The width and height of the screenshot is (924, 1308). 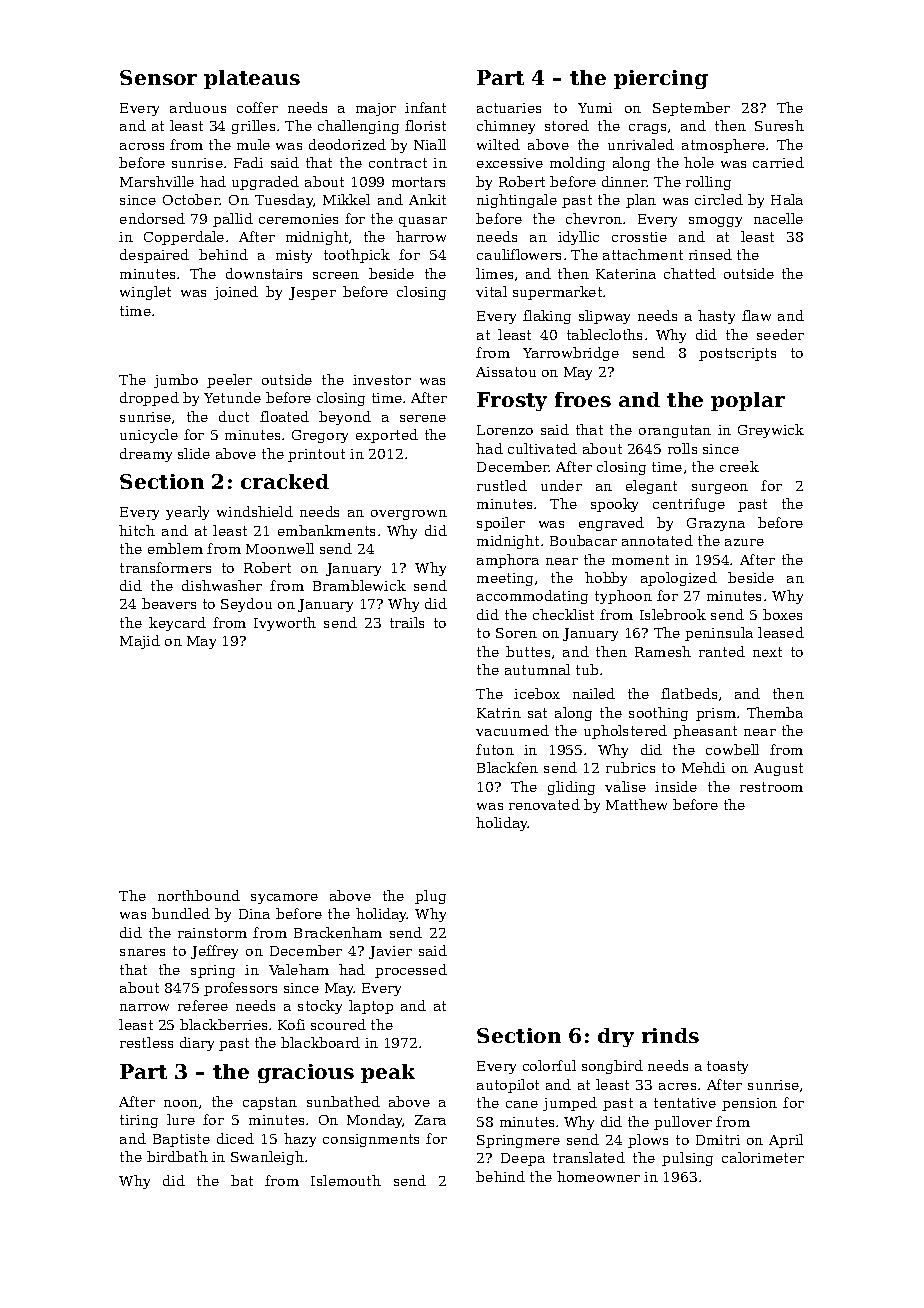 I want to click on jumbo, so click(x=176, y=381).
